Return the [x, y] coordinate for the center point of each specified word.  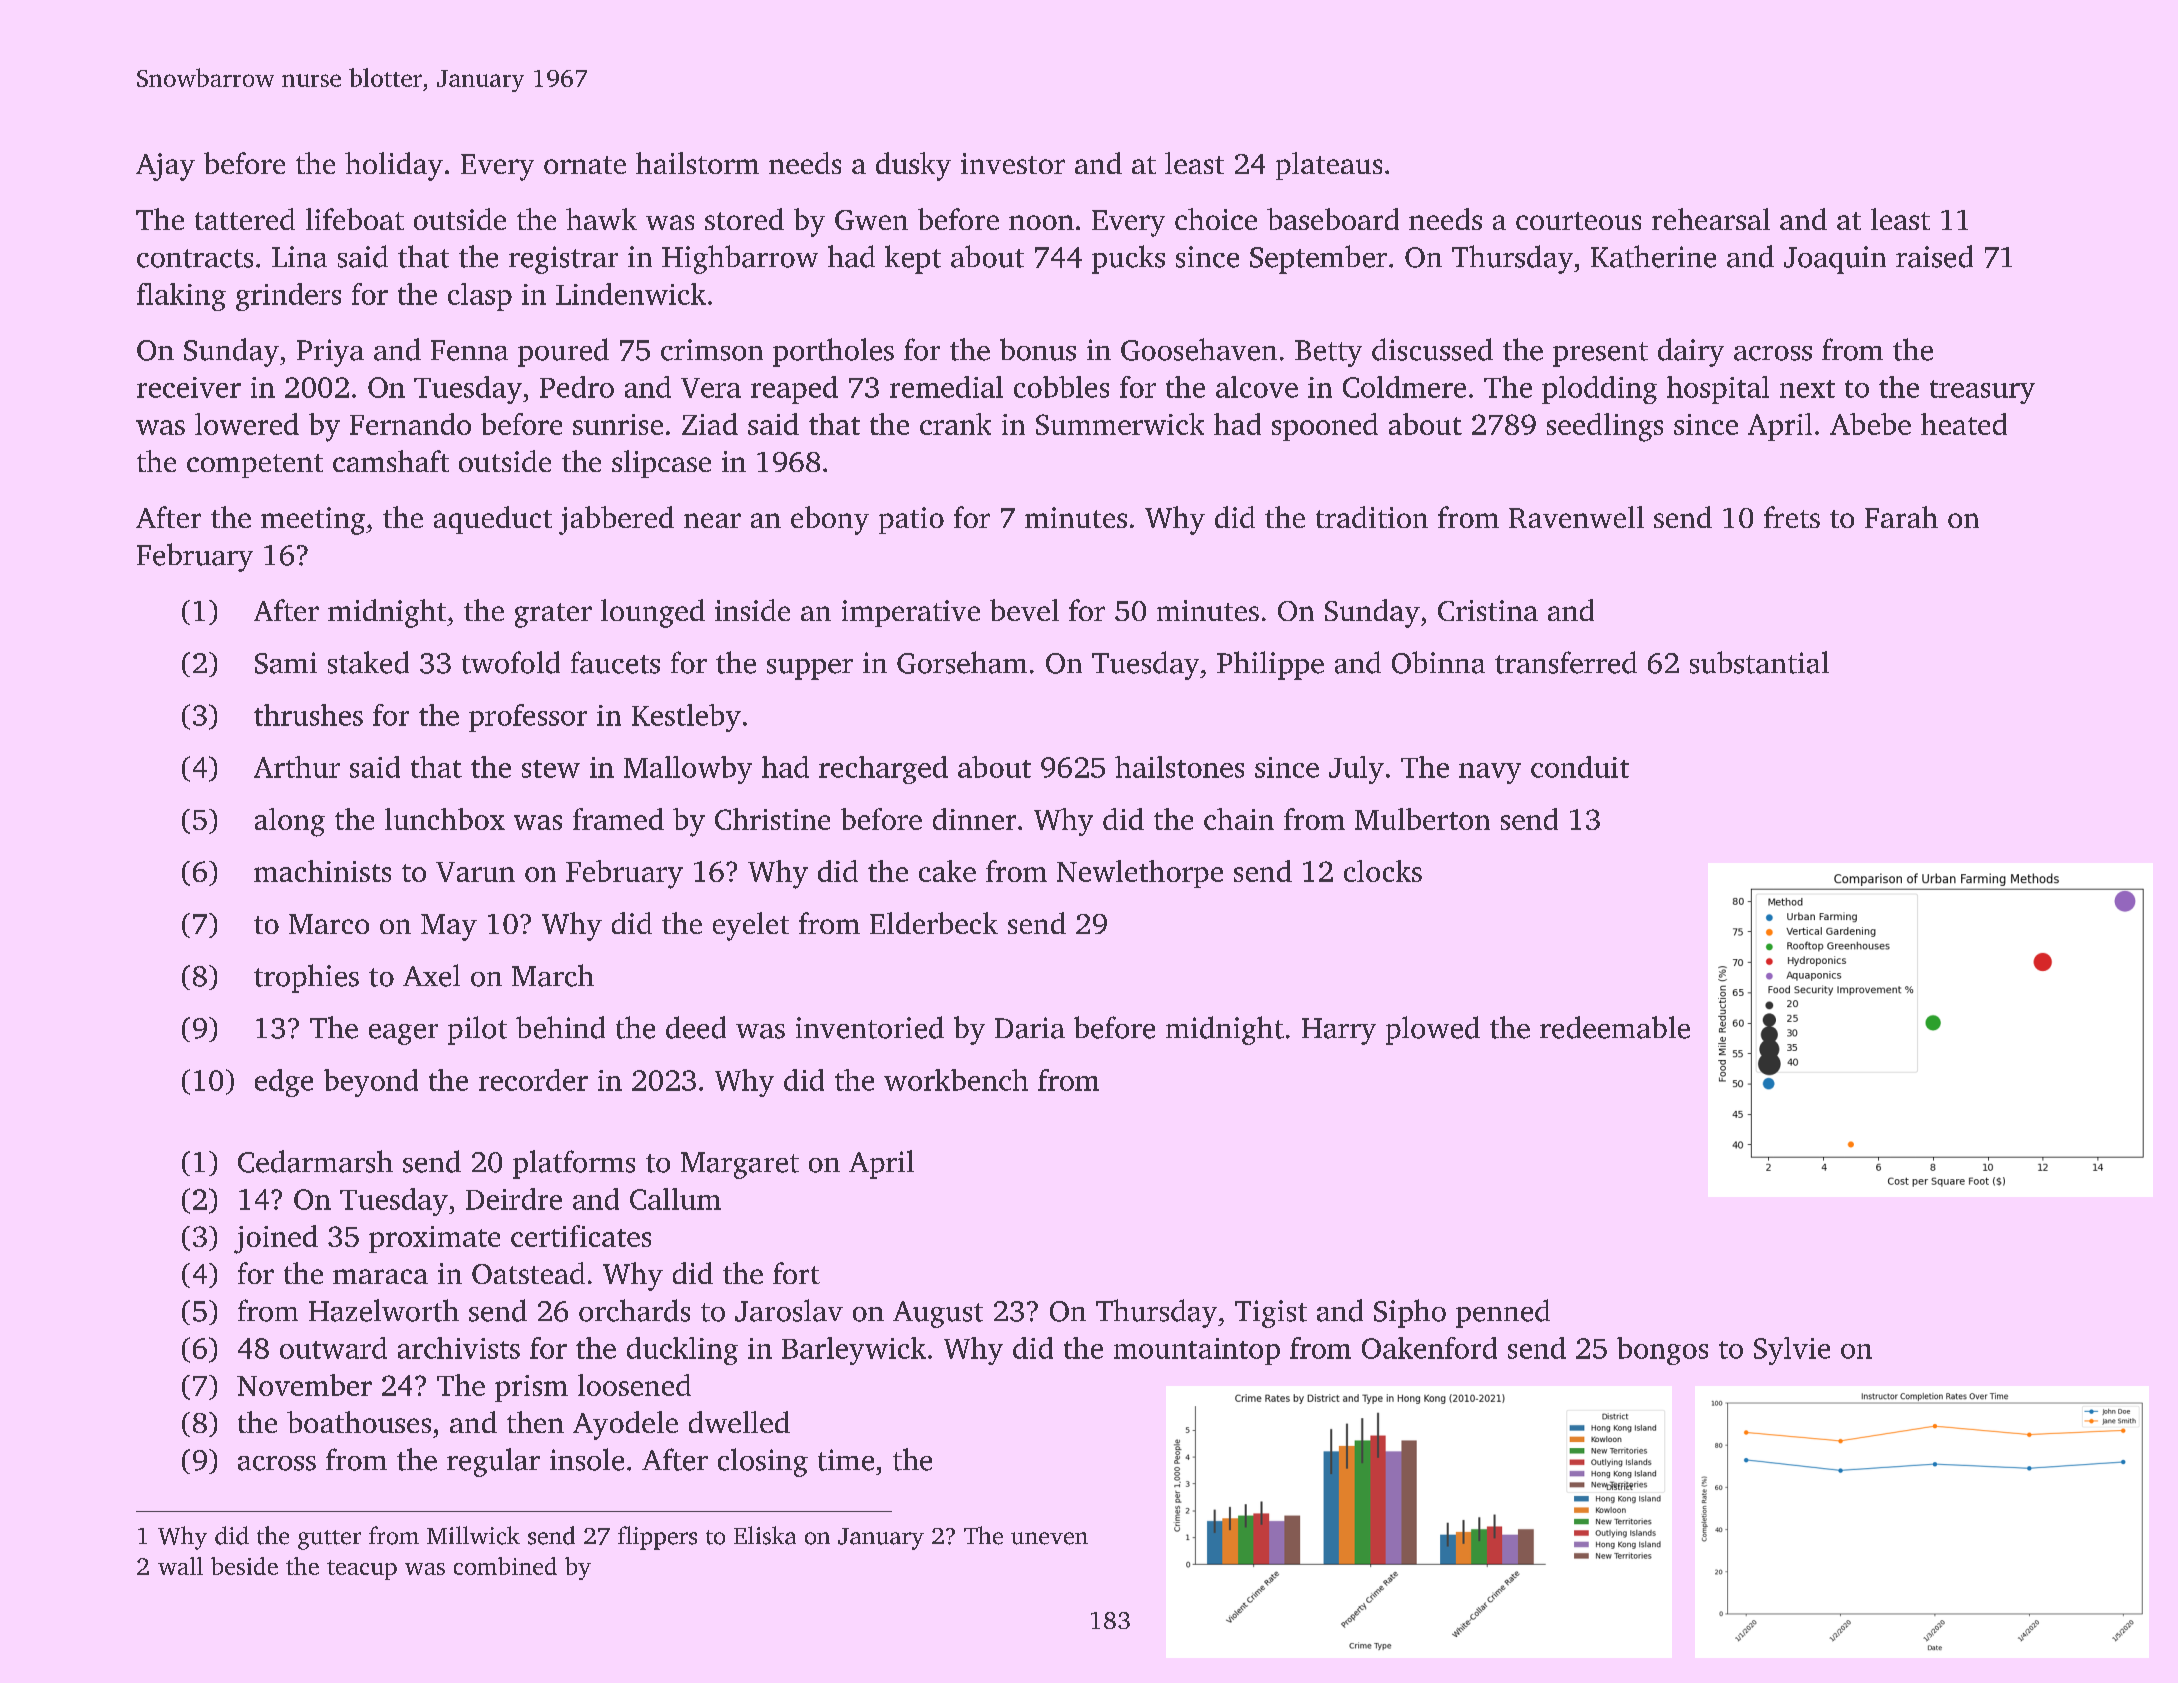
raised [1934, 256]
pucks [1128, 259]
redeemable [1615, 1027]
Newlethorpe [1140, 874]
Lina [299, 257]
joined [276, 1239]
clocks [1383, 871]
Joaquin [1835, 260]
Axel [431, 975]
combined [505, 1566]
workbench [956, 1080]
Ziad [710, 424]
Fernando [410, 424]
